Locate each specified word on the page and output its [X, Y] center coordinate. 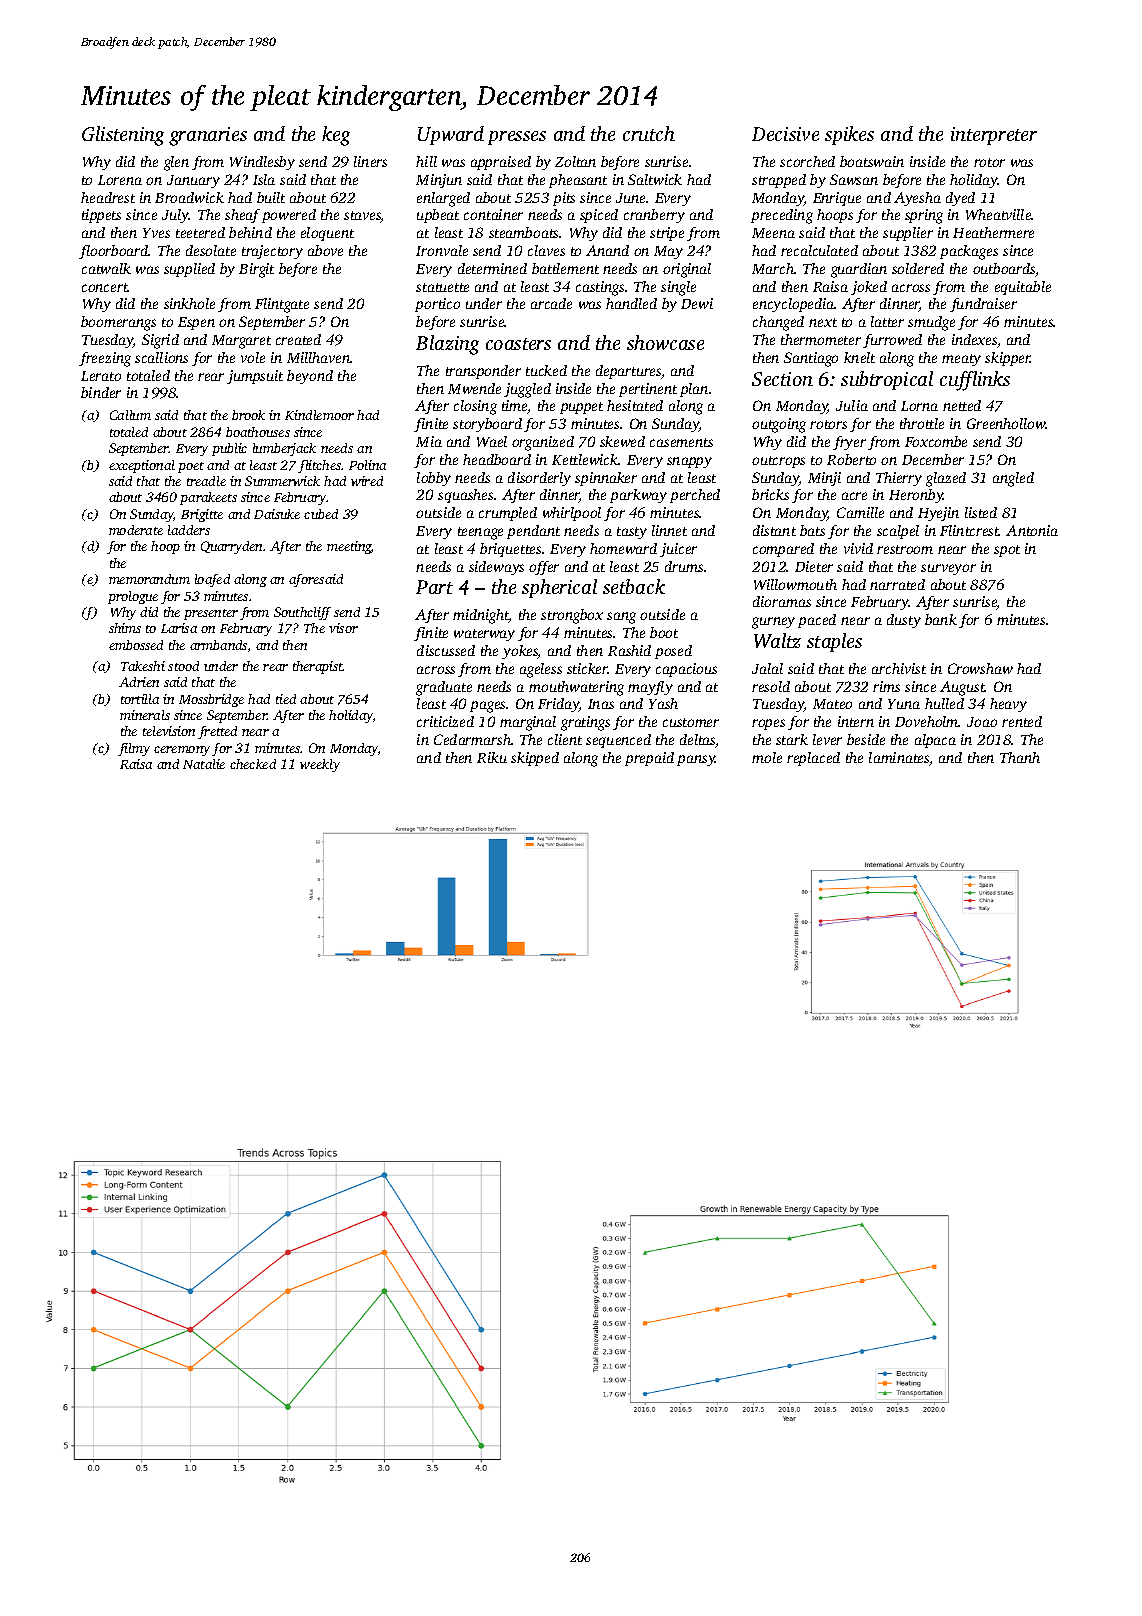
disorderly [539, 479]
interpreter [994, 136]
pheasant [578, 181]
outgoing [779, 425]
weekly [320, 765]
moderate [136, 530]
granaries [208, 136]
